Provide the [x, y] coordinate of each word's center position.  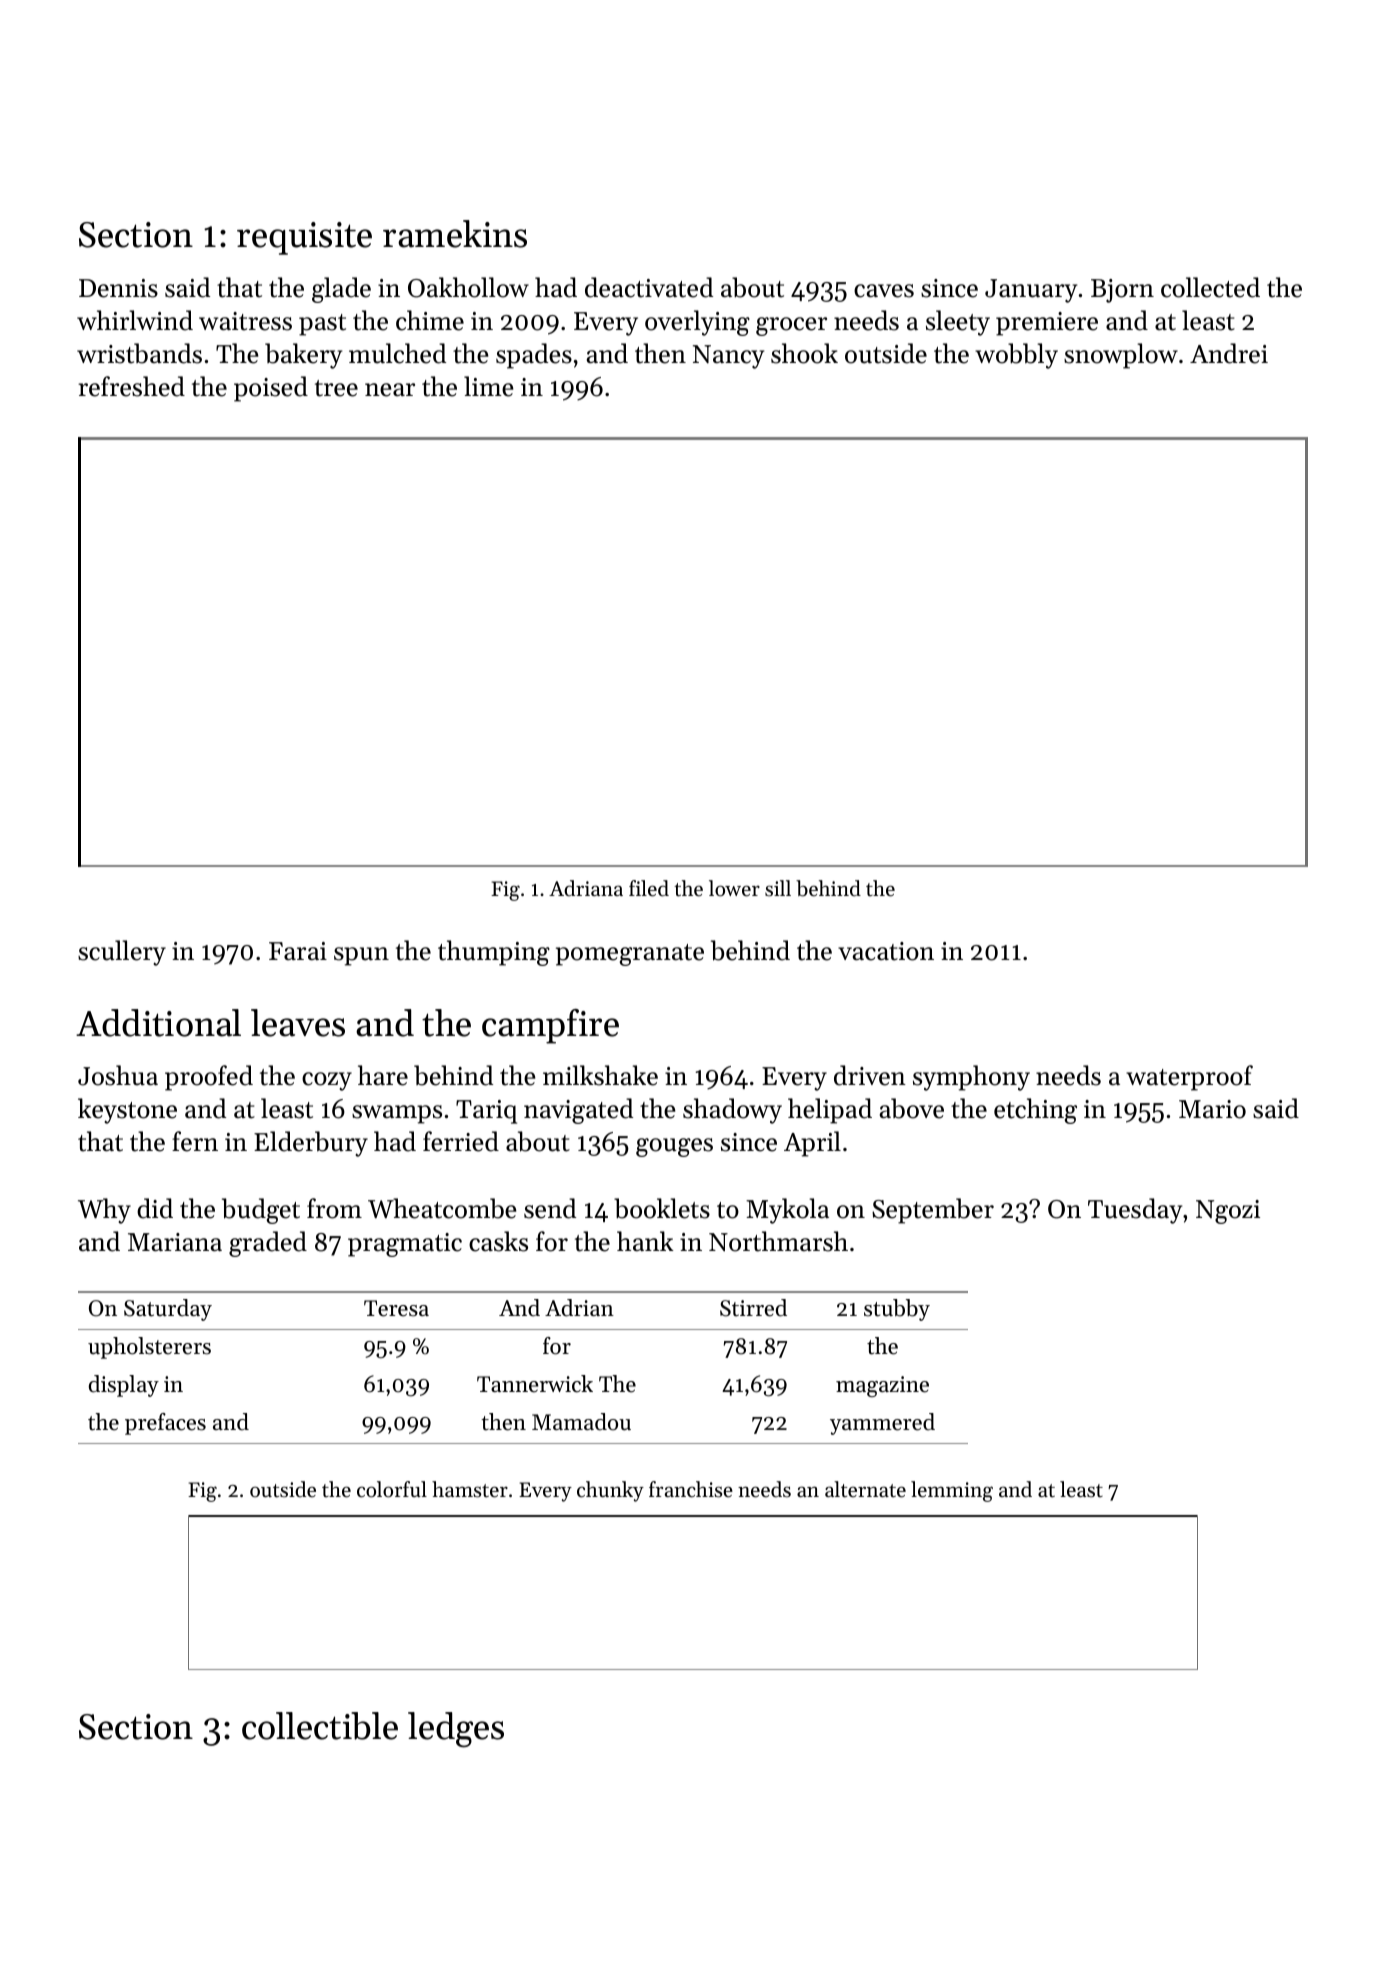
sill [778, 888]
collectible [320, 1726]
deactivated [649, 287]
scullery [122, 953]
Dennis [118, 288]
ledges [456, 1730]
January [1031, 291]
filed [649, 888]
